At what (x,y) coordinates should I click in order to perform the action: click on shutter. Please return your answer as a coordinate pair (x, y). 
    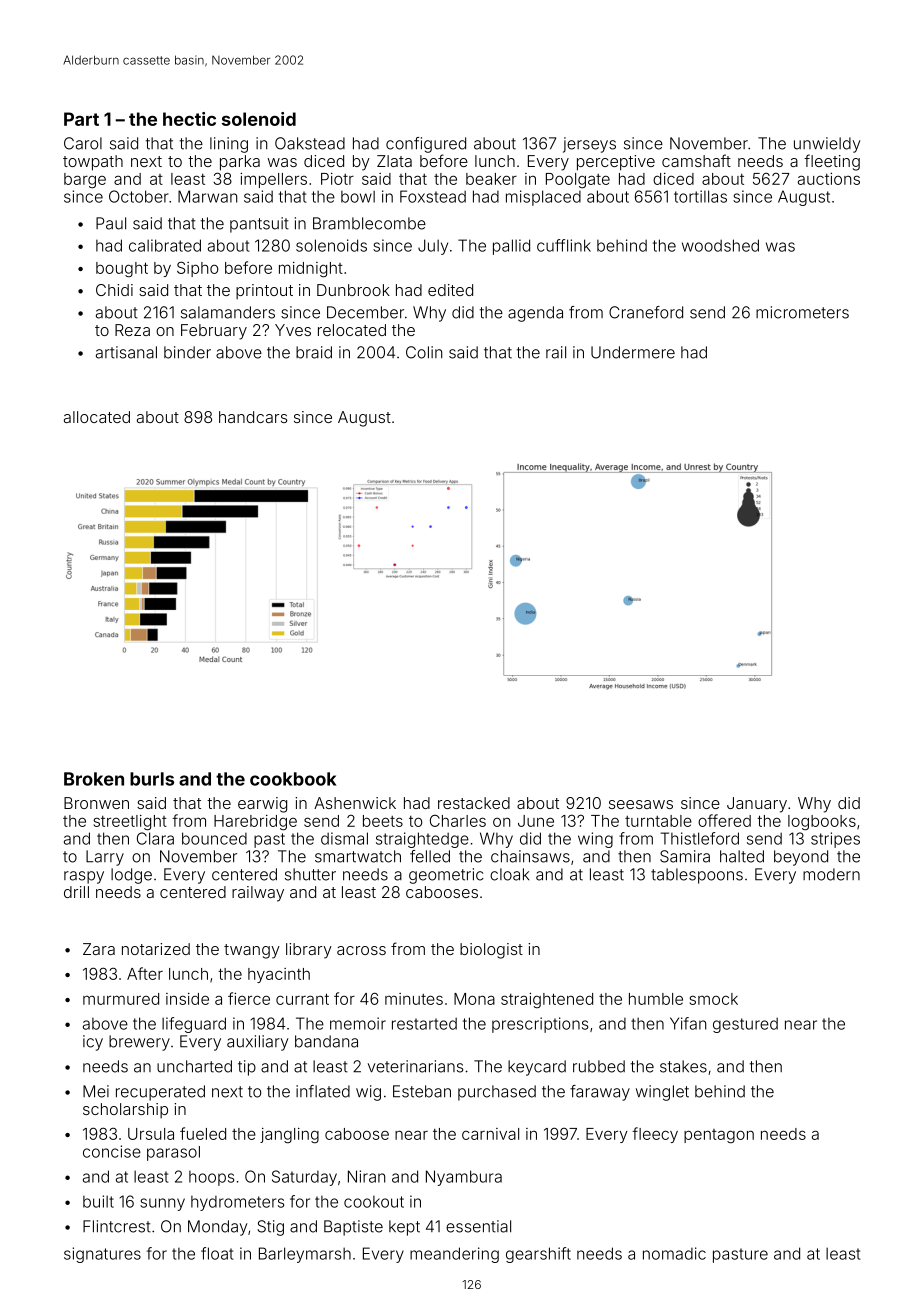
    Looking at the image, I should click on (310, 874).
